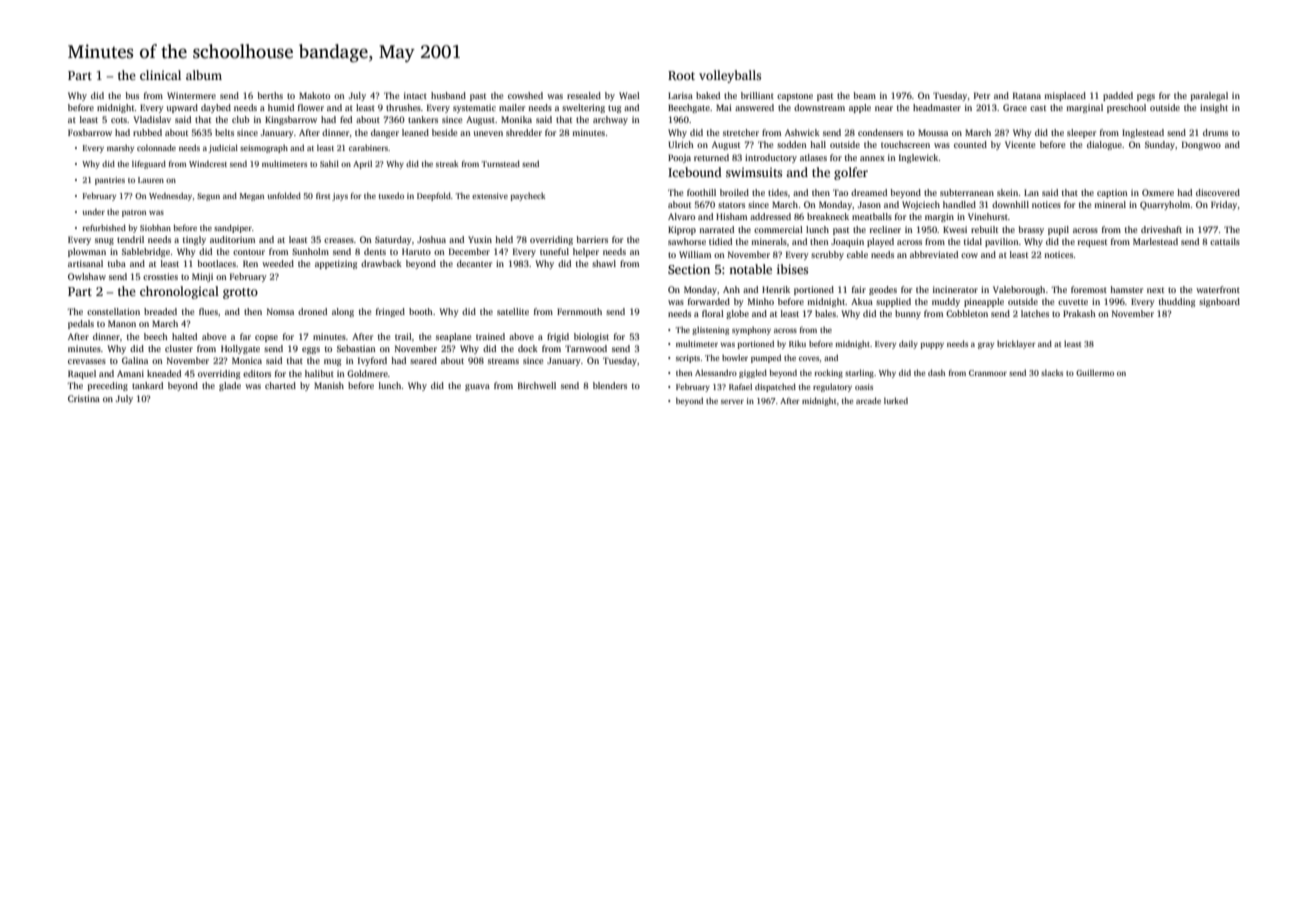  What do you see at coordinates (1143, 133) in the screenshot?
I see `Inglestead` at bounding box center [1143, 133].
